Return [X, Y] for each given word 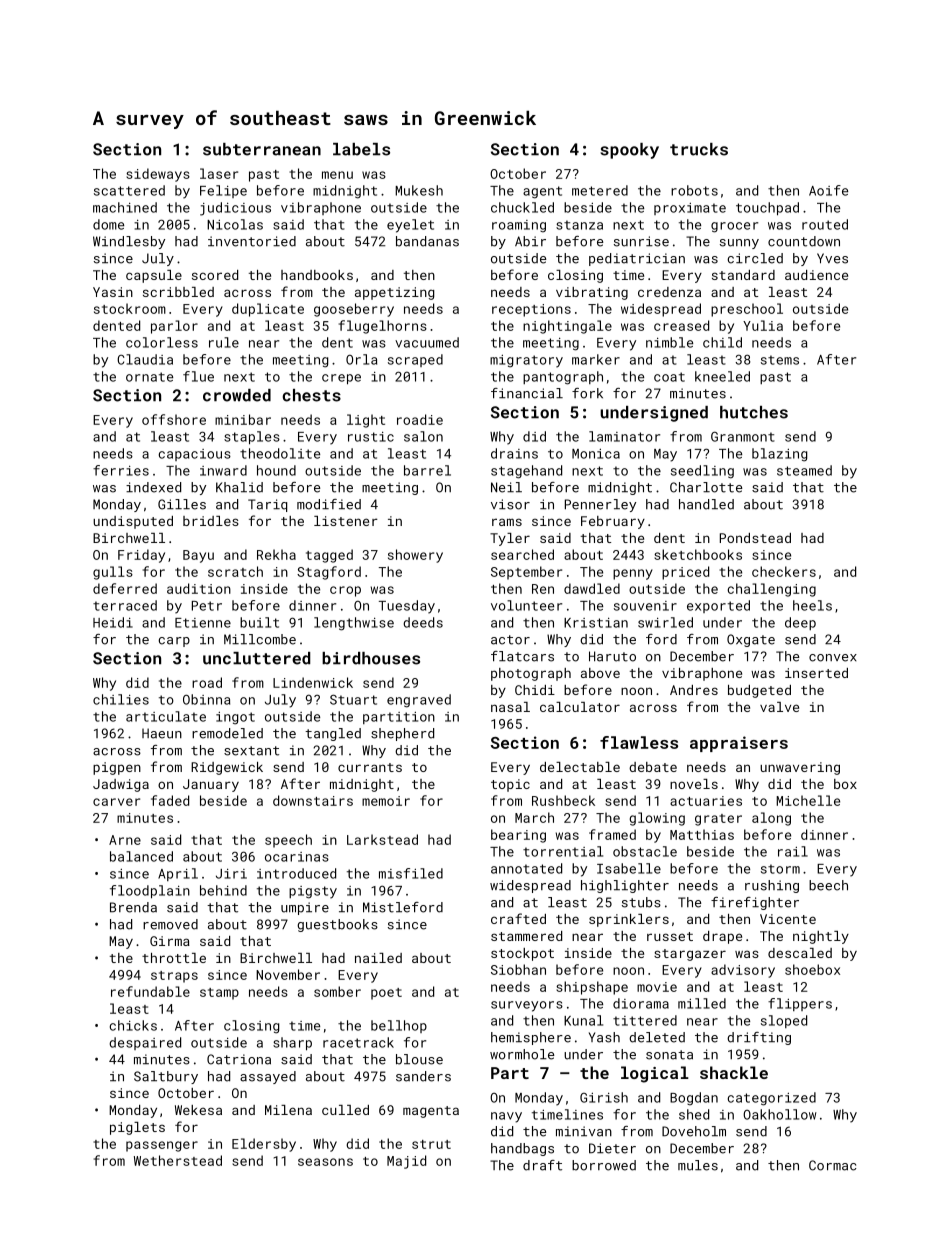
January [211, 785]
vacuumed [427, 342]
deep [800, 623]
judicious [235, 209]
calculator [580, 707]
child [722, 342]
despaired [145, 1043]
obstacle [645, 851]
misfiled [411, 873]
